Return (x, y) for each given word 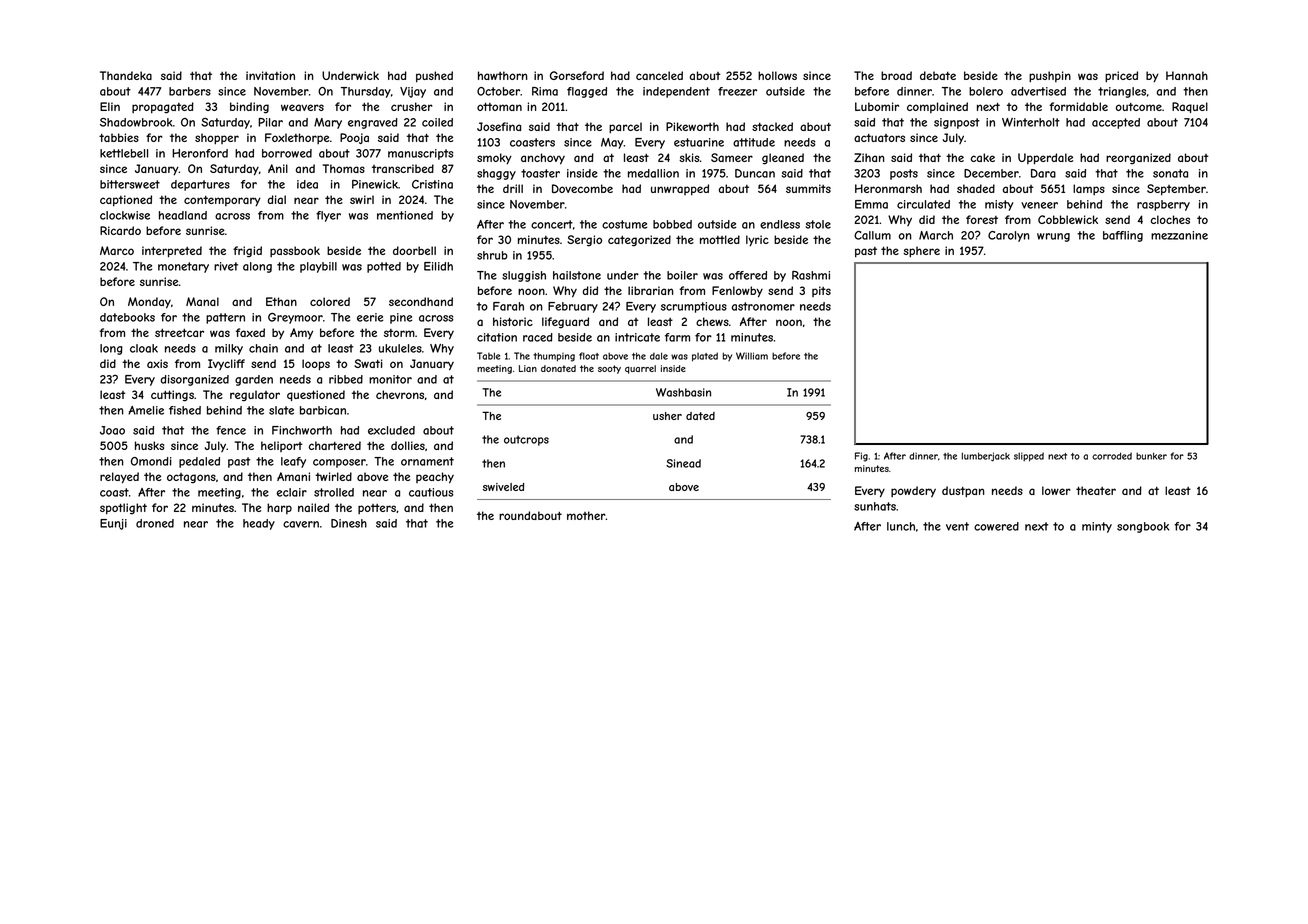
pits (821, 291)
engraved (373, 123)
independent (676, 92)
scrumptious (694, 307)
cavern (301, 524)
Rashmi (811, 275)
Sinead (683, 463)
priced (1121, 76)
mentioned (405, 215)
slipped (1029, 457)
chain (263, 348)
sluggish (524, 276)
